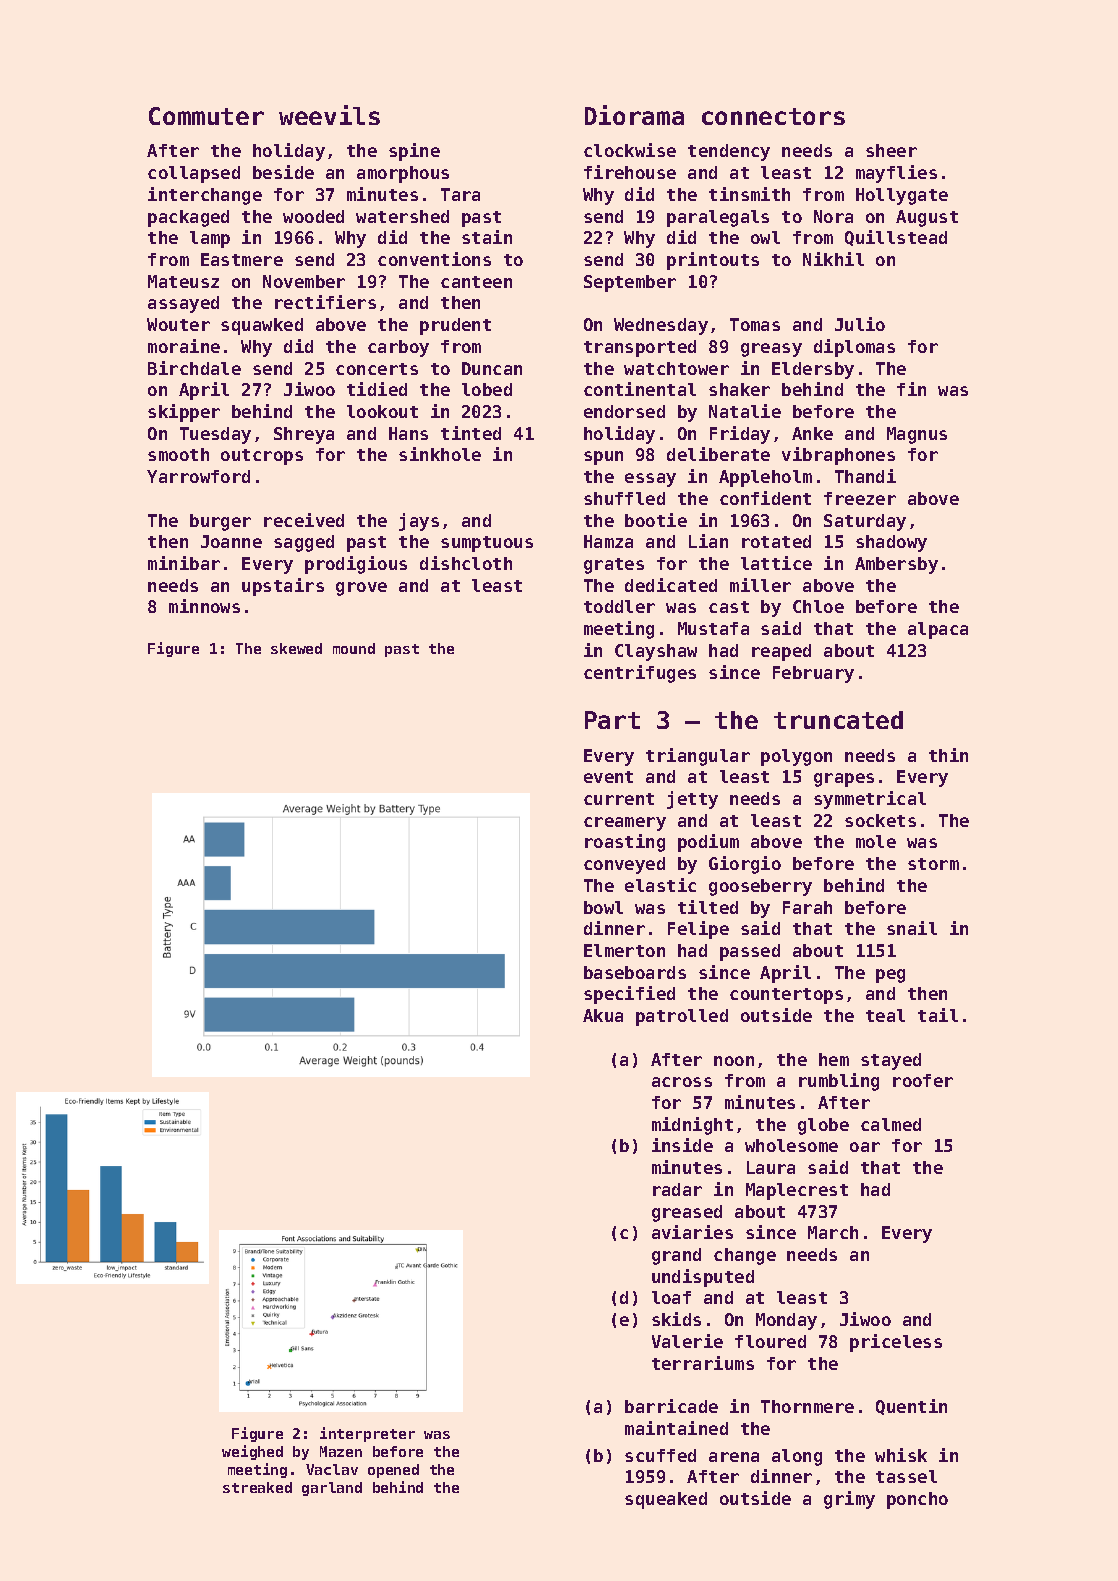  What do you see at coordinates (252, 1452) in the image?
I see `weighed` at bounding box center [252, 1452].
